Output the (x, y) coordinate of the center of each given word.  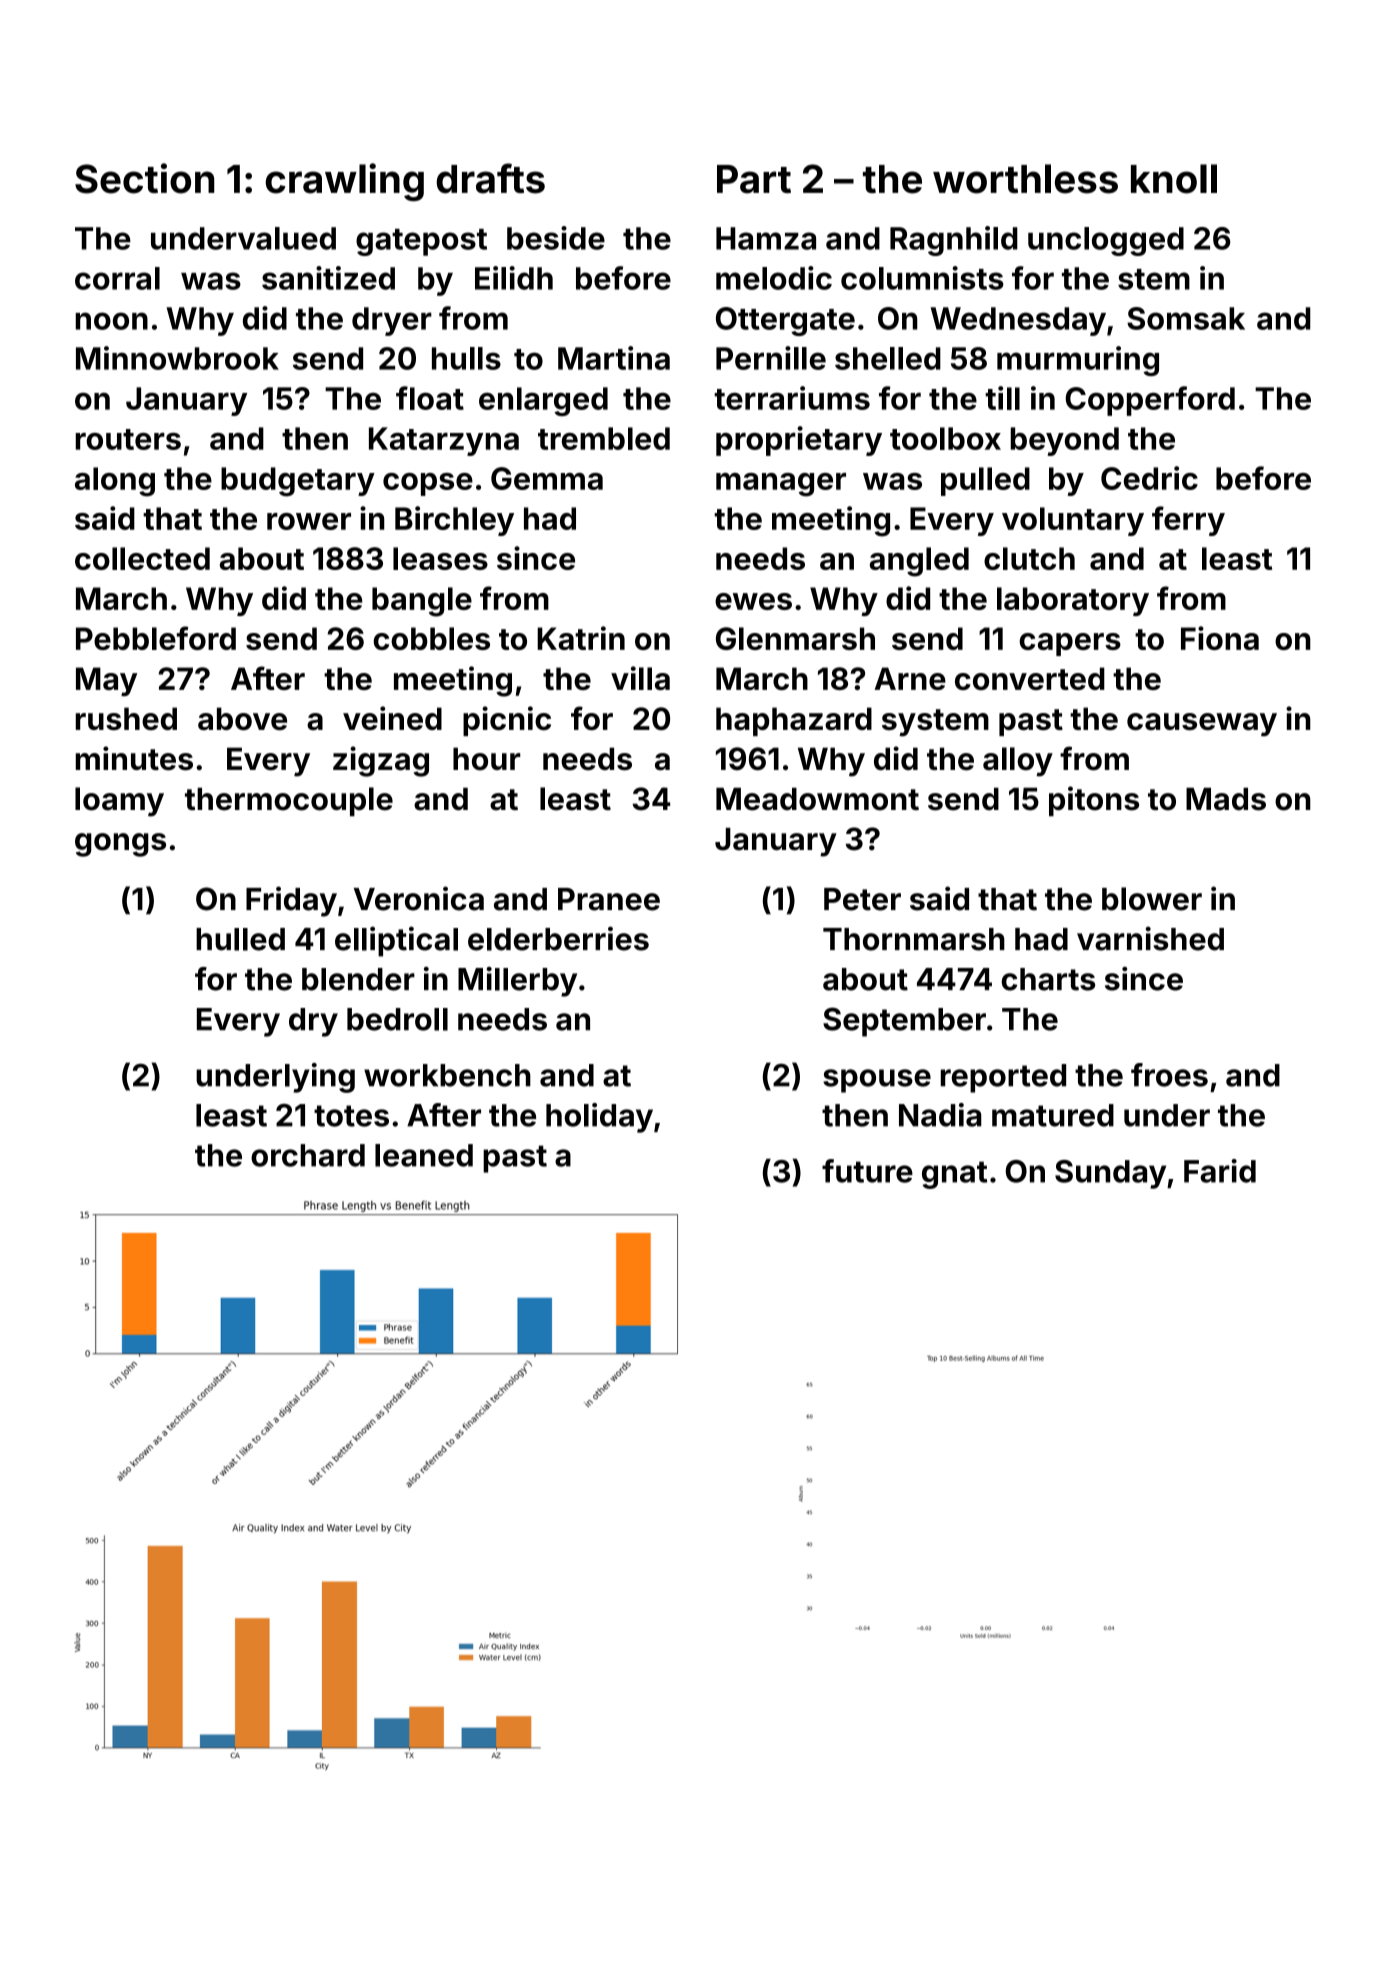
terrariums (792, 398)
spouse (877, 1081)
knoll (1174, 179)
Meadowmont (817, 799)
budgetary (298, 482)
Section (144, 178)
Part (754, 179)
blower (1152, 899)
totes (351, 1116)
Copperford (1150, 401)
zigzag (381, 761)
